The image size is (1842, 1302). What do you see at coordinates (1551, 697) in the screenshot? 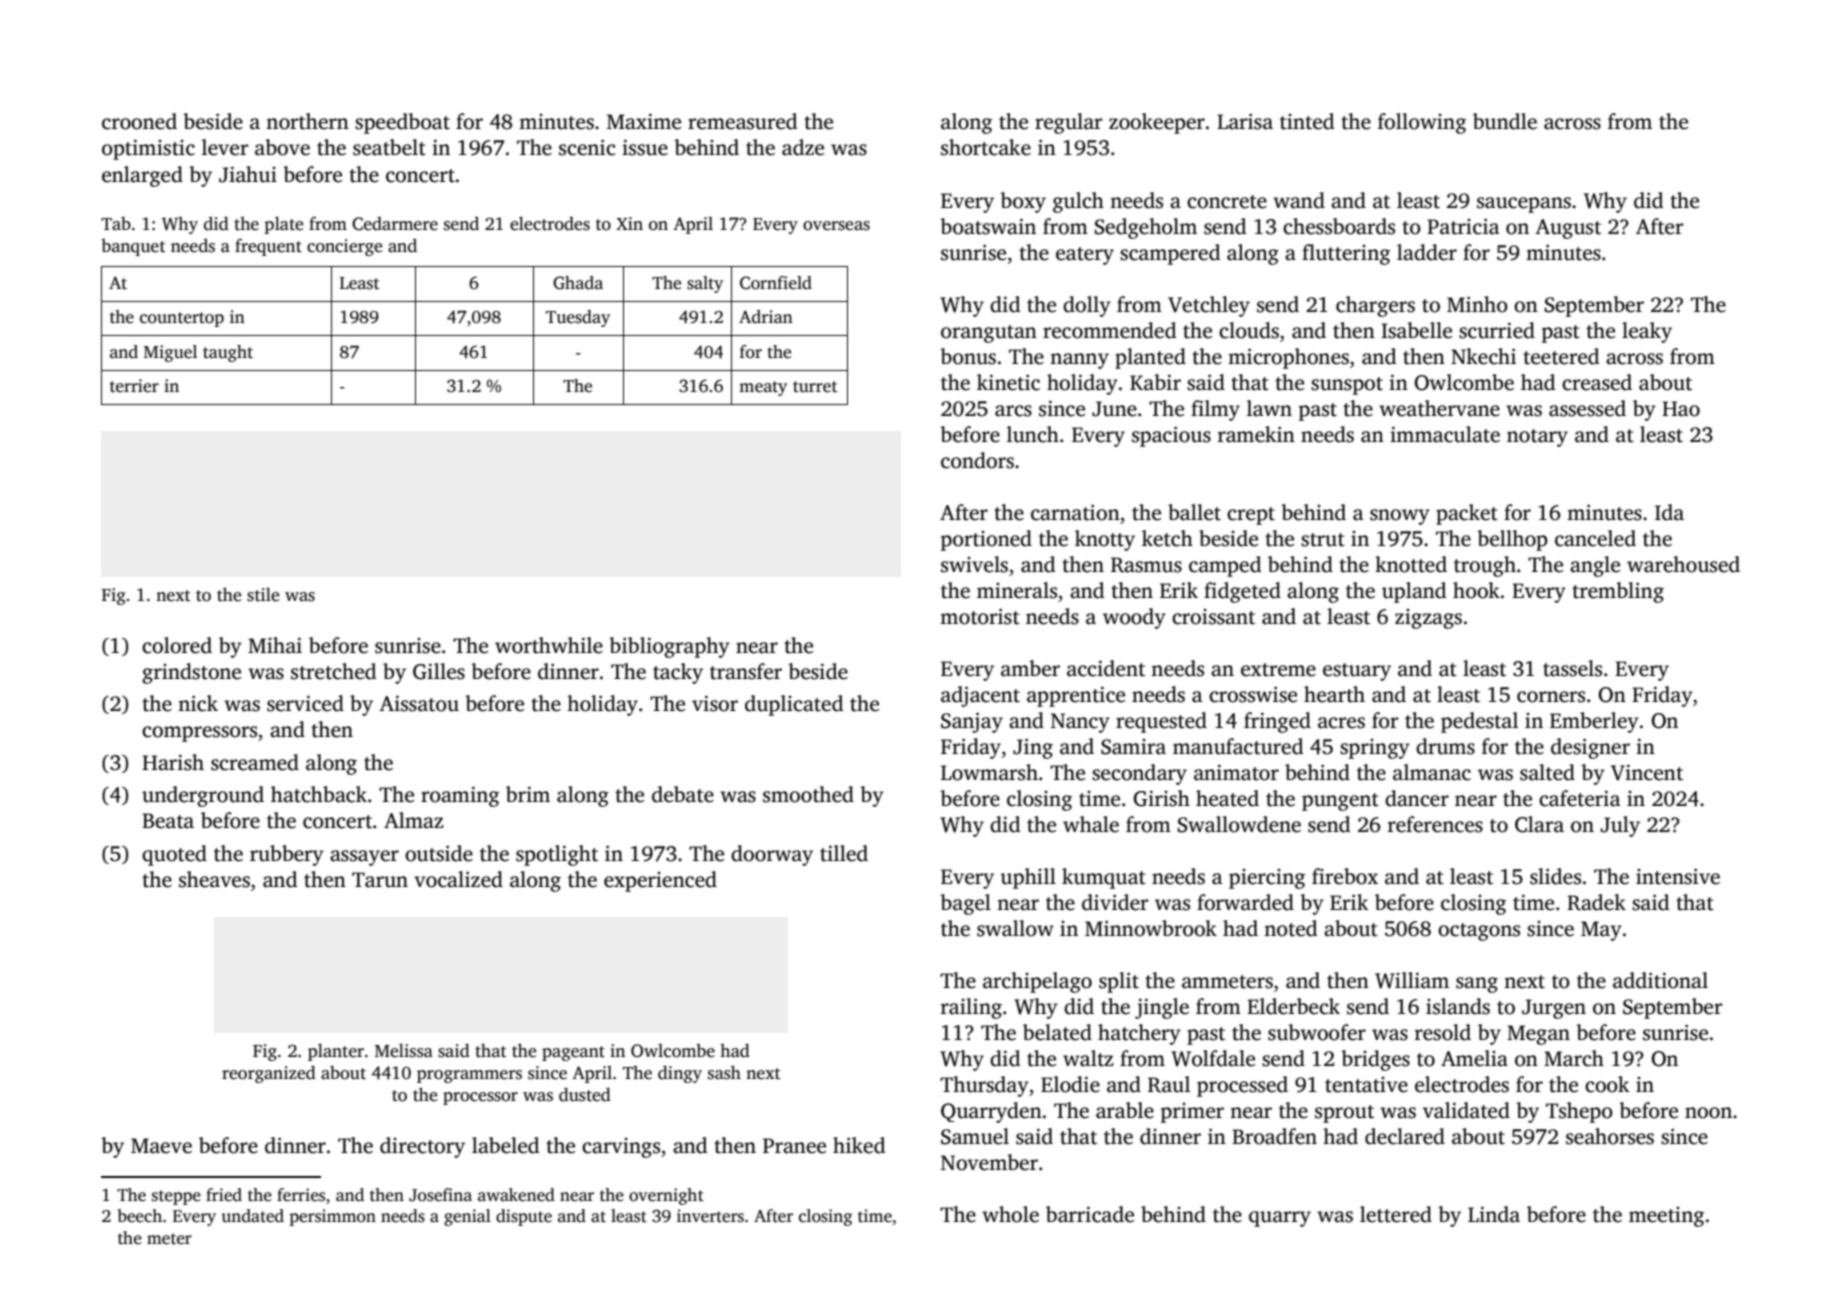
I see `corners` at bounding box center [1551, 697].
